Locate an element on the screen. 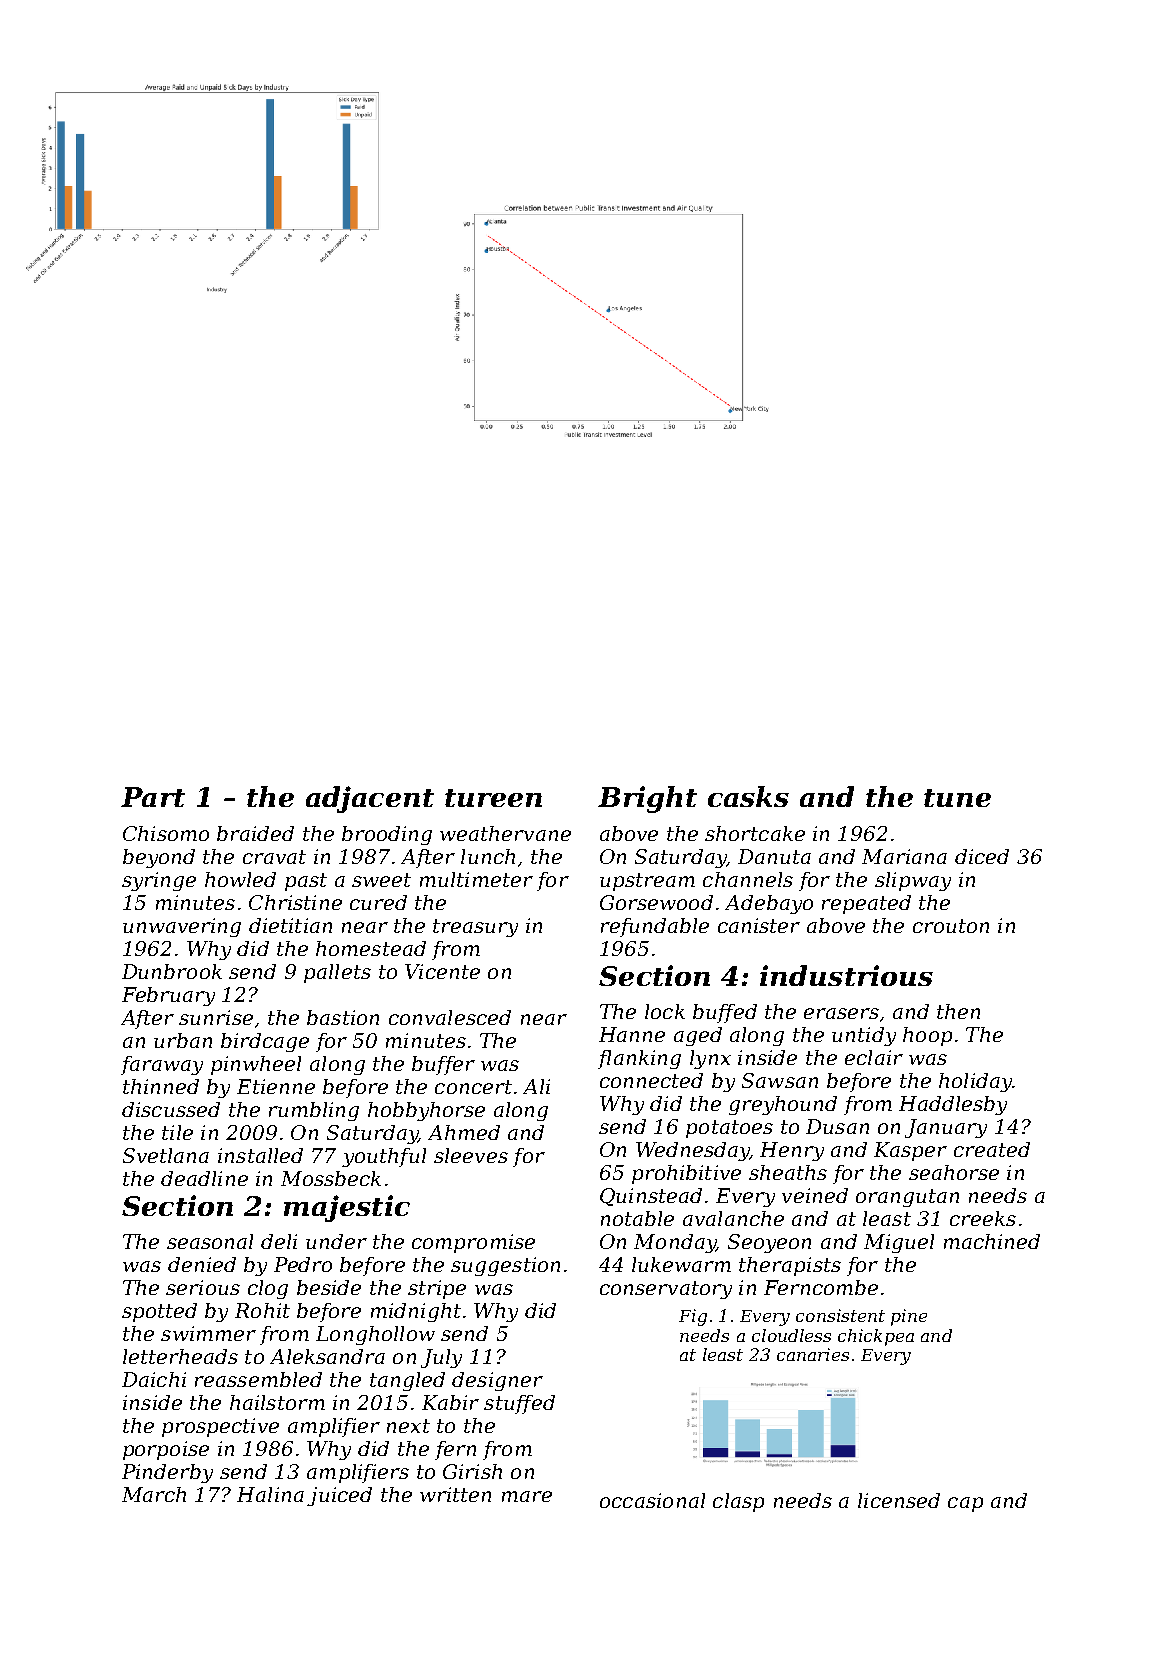 The height and width of the screenshot is (1656, 1171). Svetlana is located at coordinates (166, 1155).
